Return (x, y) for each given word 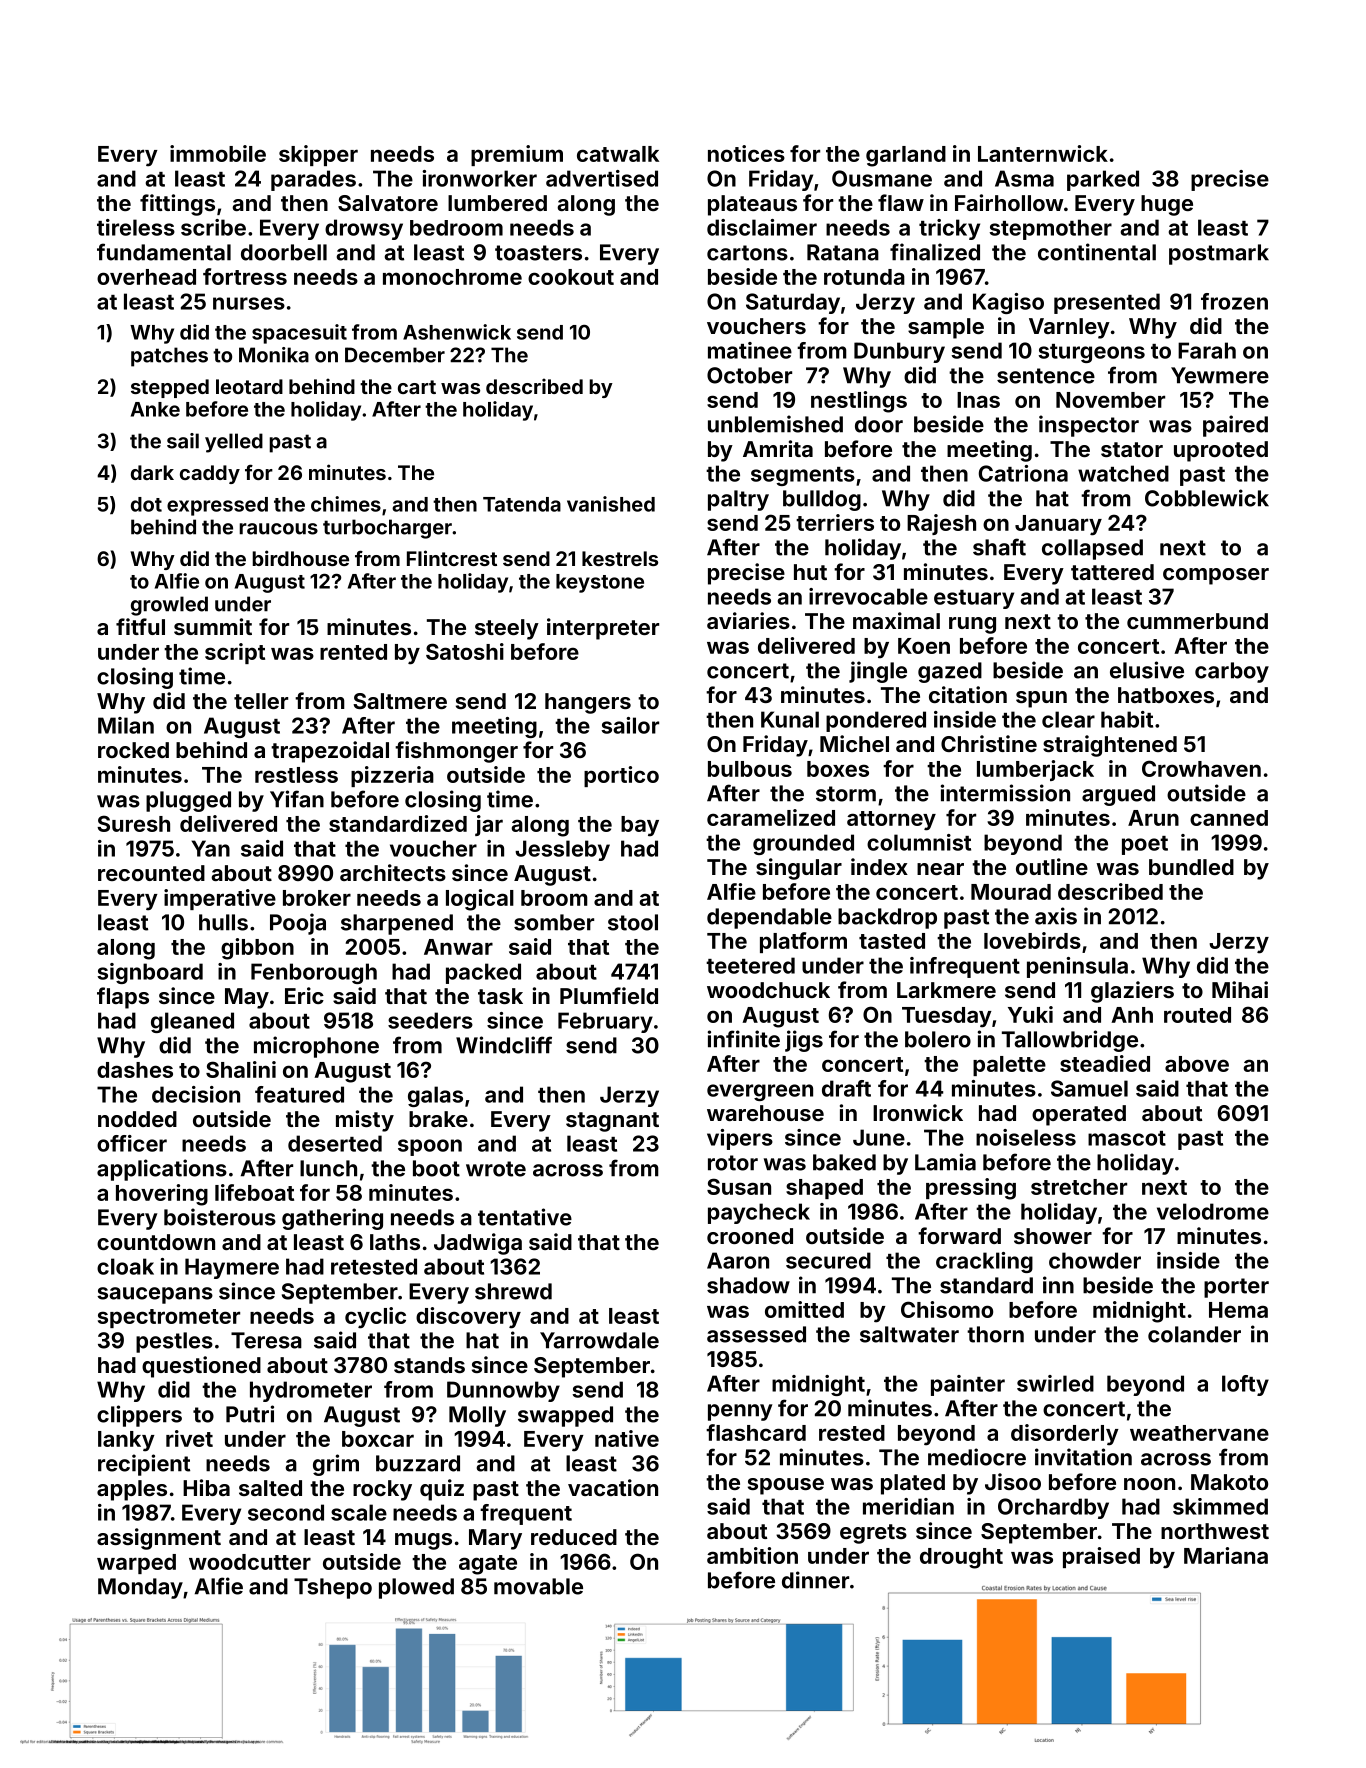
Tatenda (522, 504)
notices (746, 153)
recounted (151, 873)
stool (633, 922)
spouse (786, 1486)
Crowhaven (1201, 768)
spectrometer (169, 1318)
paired (1235, 426)
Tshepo (333, 1588)
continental (1097, 252)
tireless (136, 227)
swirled (1055, 1383)
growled (169, 606)
